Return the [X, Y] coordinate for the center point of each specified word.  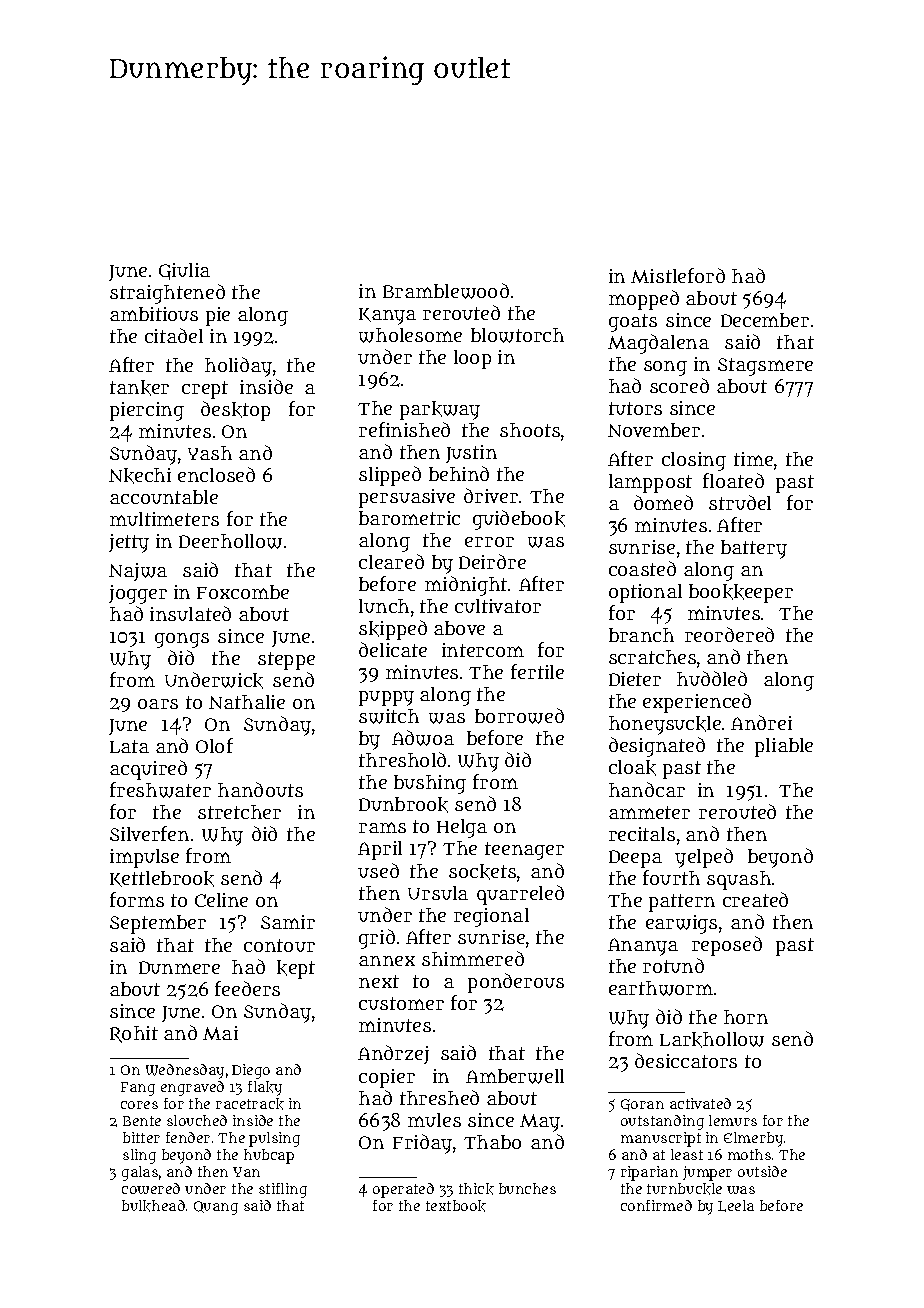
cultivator [498, 606]
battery [754, 549]
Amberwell [515, 1076]
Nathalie [247, 702]
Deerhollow [230, 541]
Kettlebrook [162, 879]
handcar [647, 789]
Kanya [387, 316]
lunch [384, 606]
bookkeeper [741, 593]
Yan [246, 1172]
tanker [139, 388]
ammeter [649, 812]
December [765, 320]
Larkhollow [712, 1040]
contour [279, 945]
